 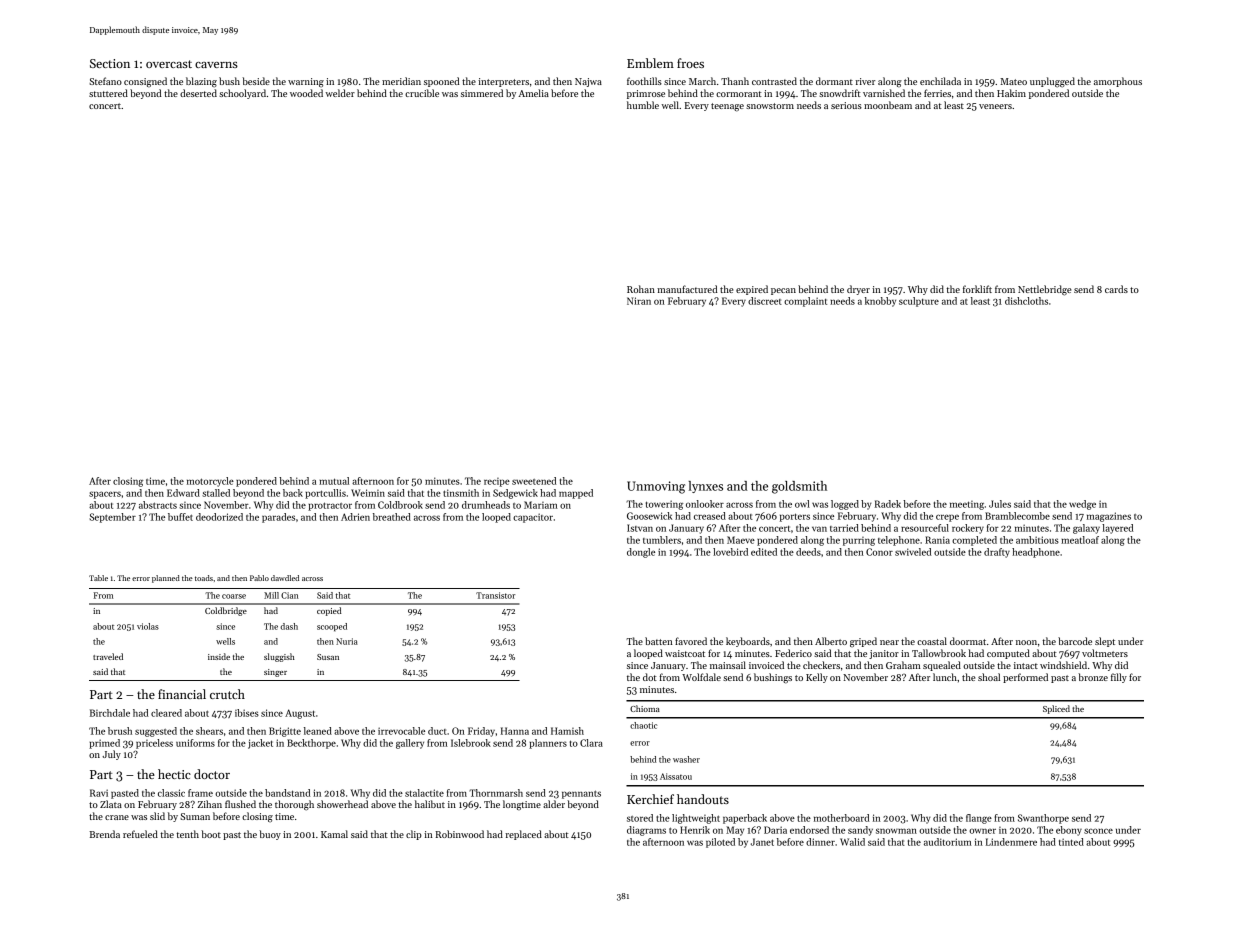 What do you see at coordinates (204, 578) in the screenshot?
I see `toads` at bounding box center [204, 578].
